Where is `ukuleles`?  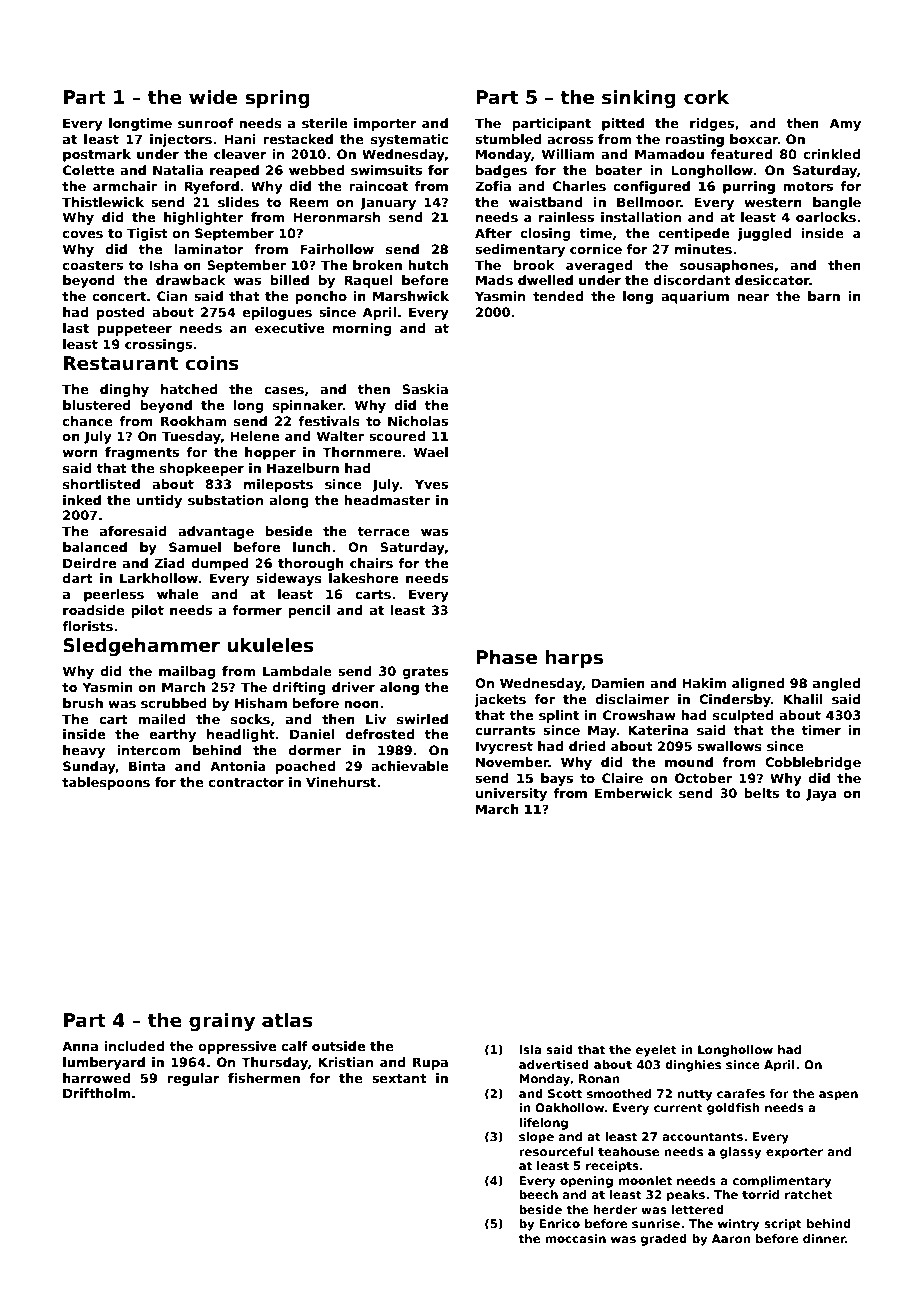 ukuleles is located at coordinates (270, 645).
